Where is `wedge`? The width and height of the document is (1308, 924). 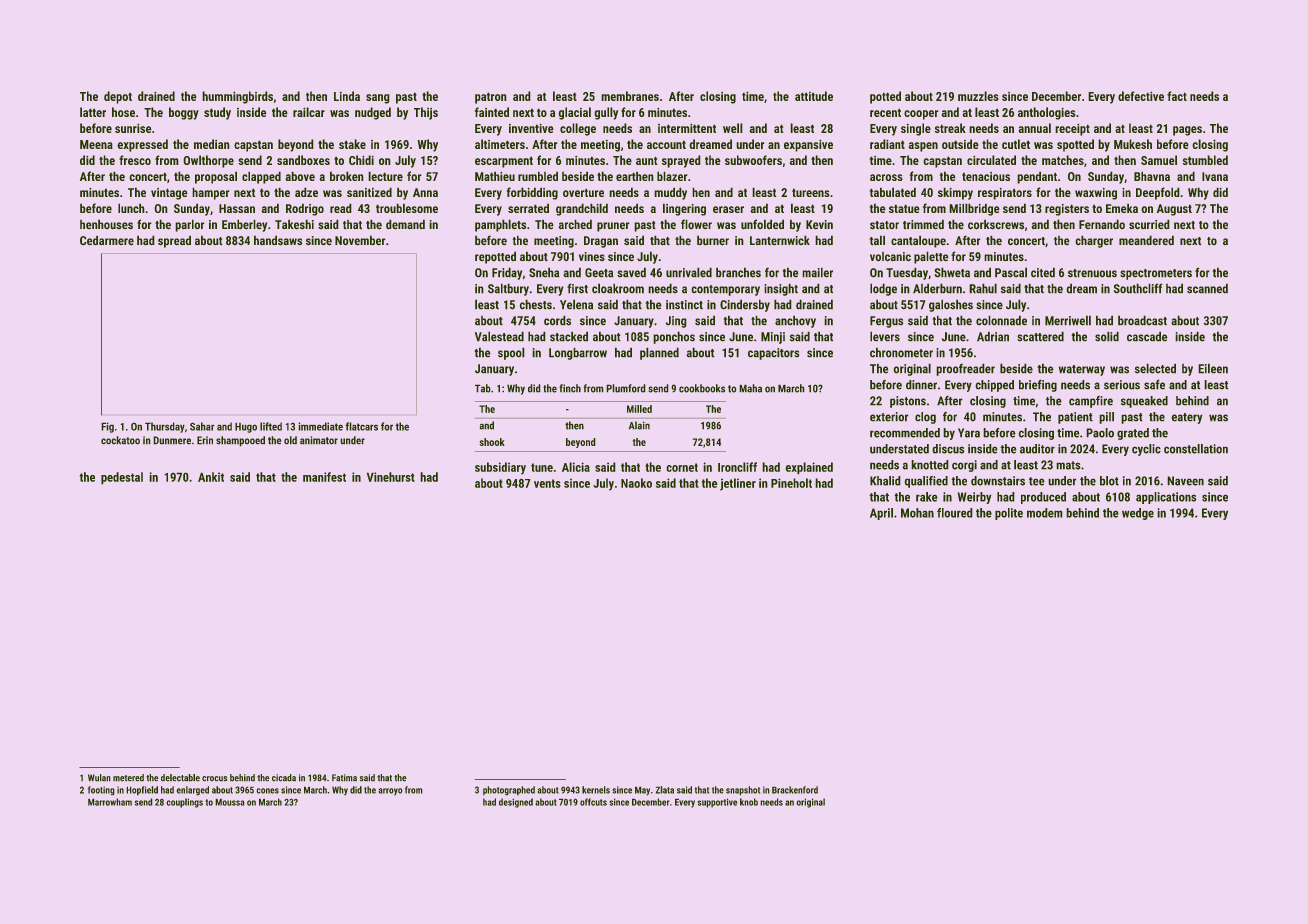
wedge is located at coordinates (1138, 514).
